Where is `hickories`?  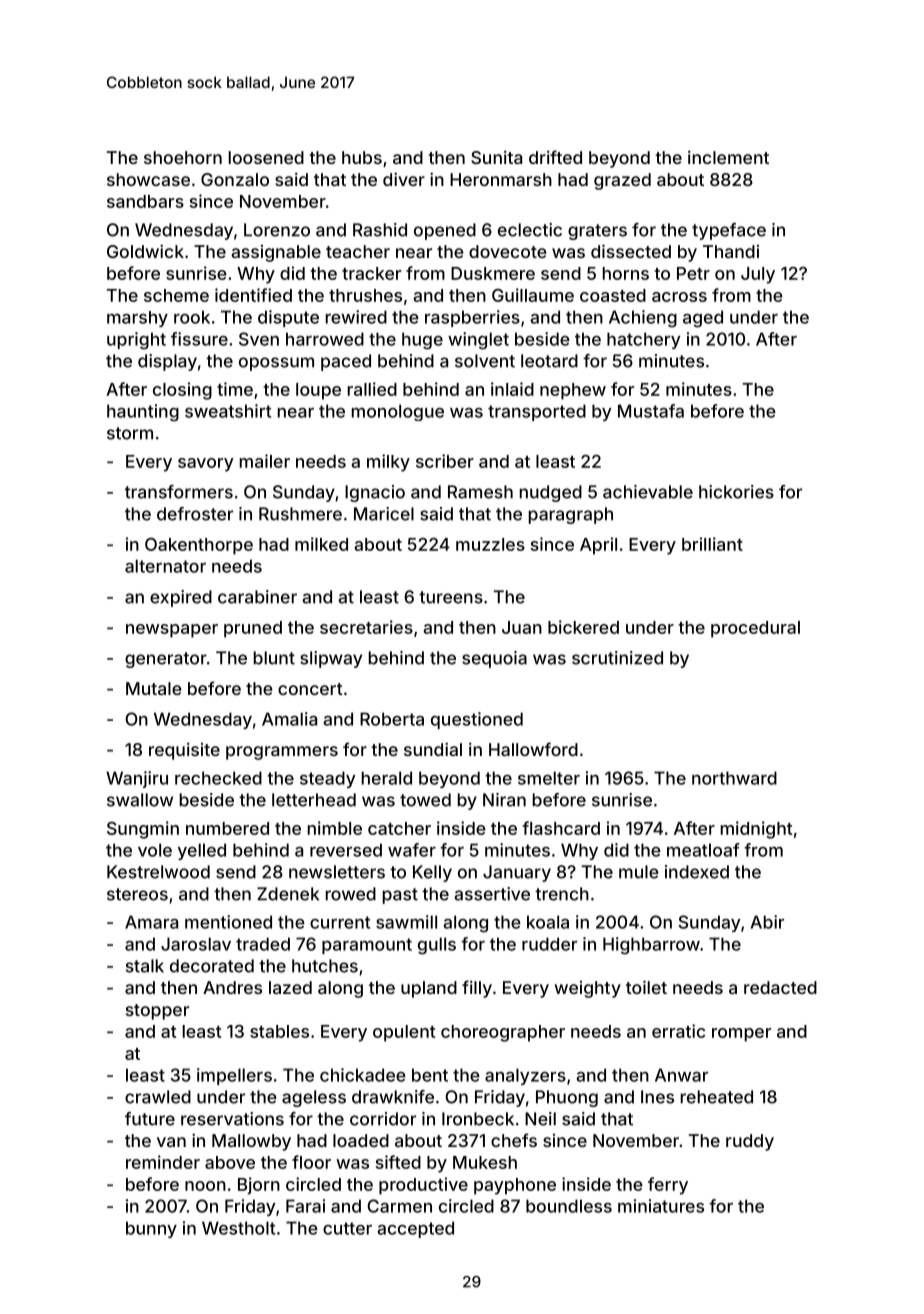
hickories is located at coordinates (736, 492).
